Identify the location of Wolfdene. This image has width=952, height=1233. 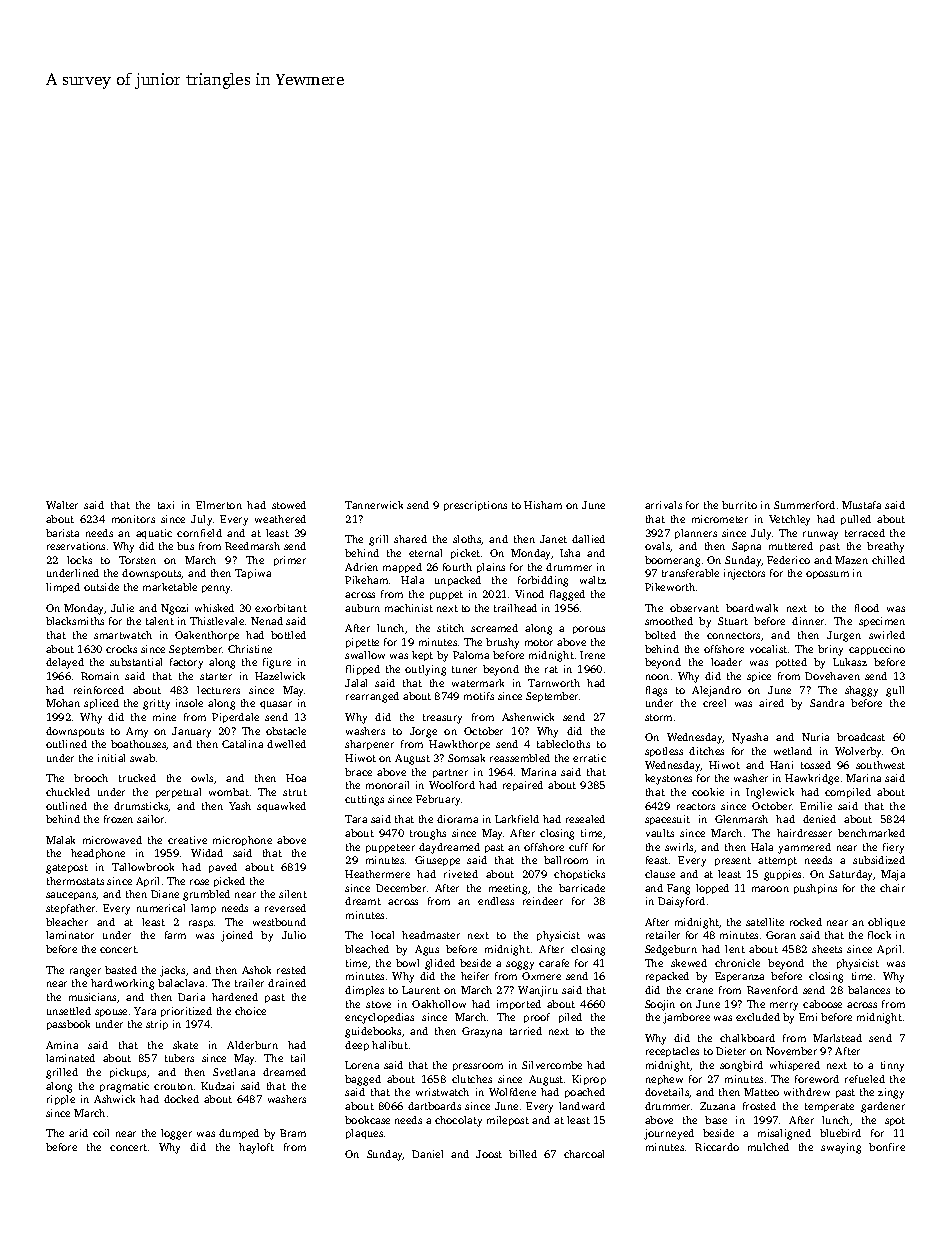
(512, 1092).
